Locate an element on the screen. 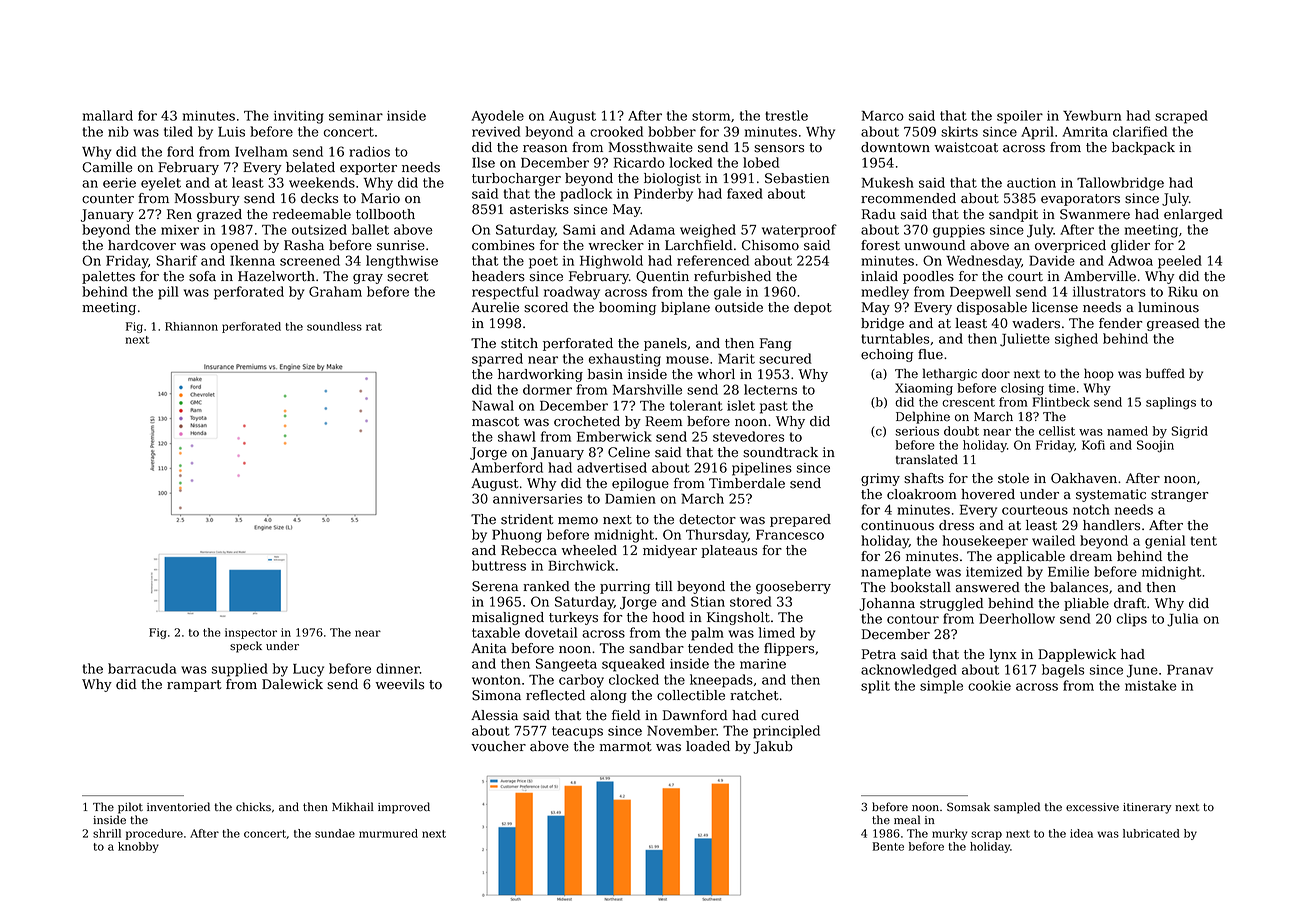 This screenshot has width=1308, height=924. Quentin is located at coordinates (662, 277).
